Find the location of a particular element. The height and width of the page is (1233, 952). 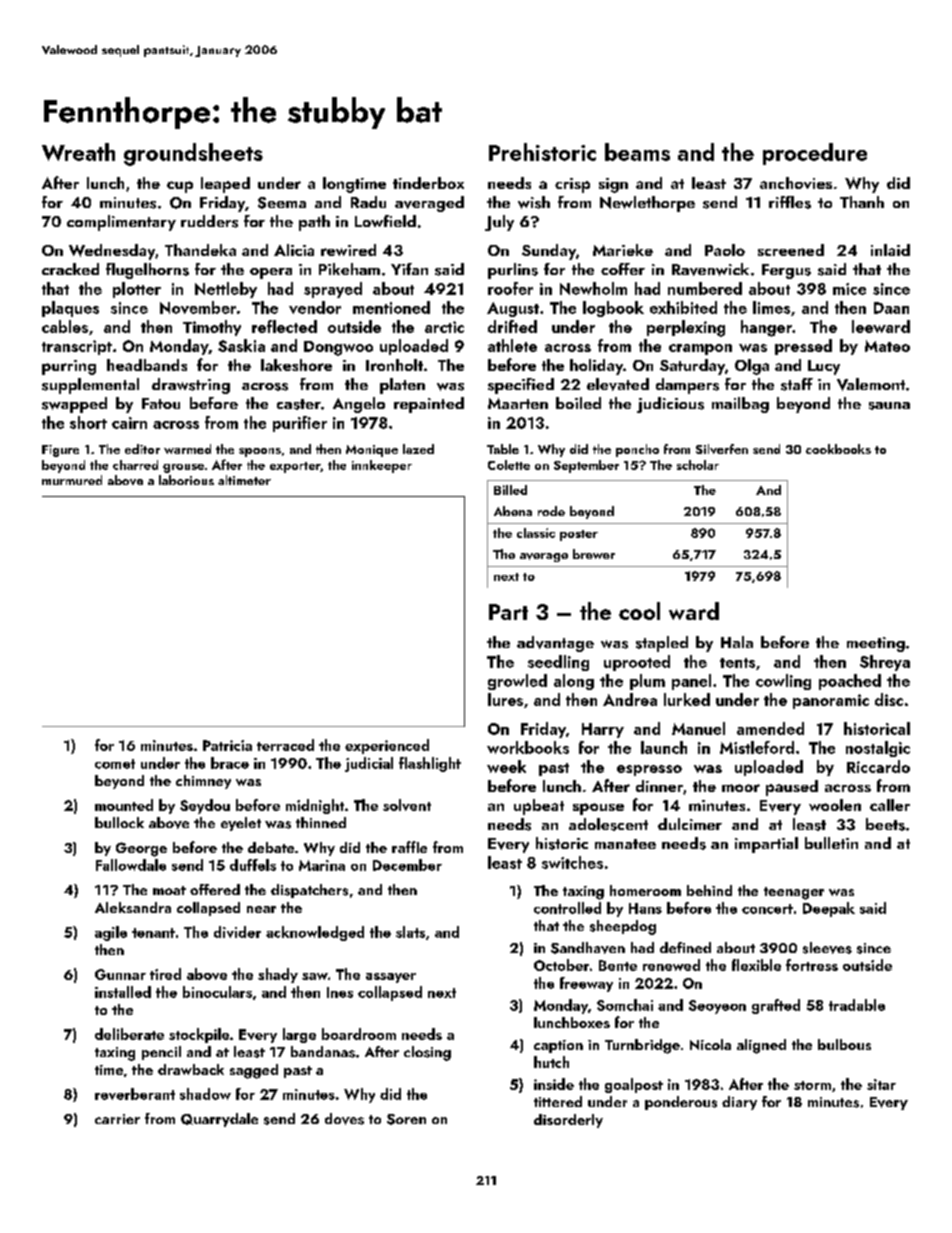

cookbooks is located at coordinates (838, 449).
